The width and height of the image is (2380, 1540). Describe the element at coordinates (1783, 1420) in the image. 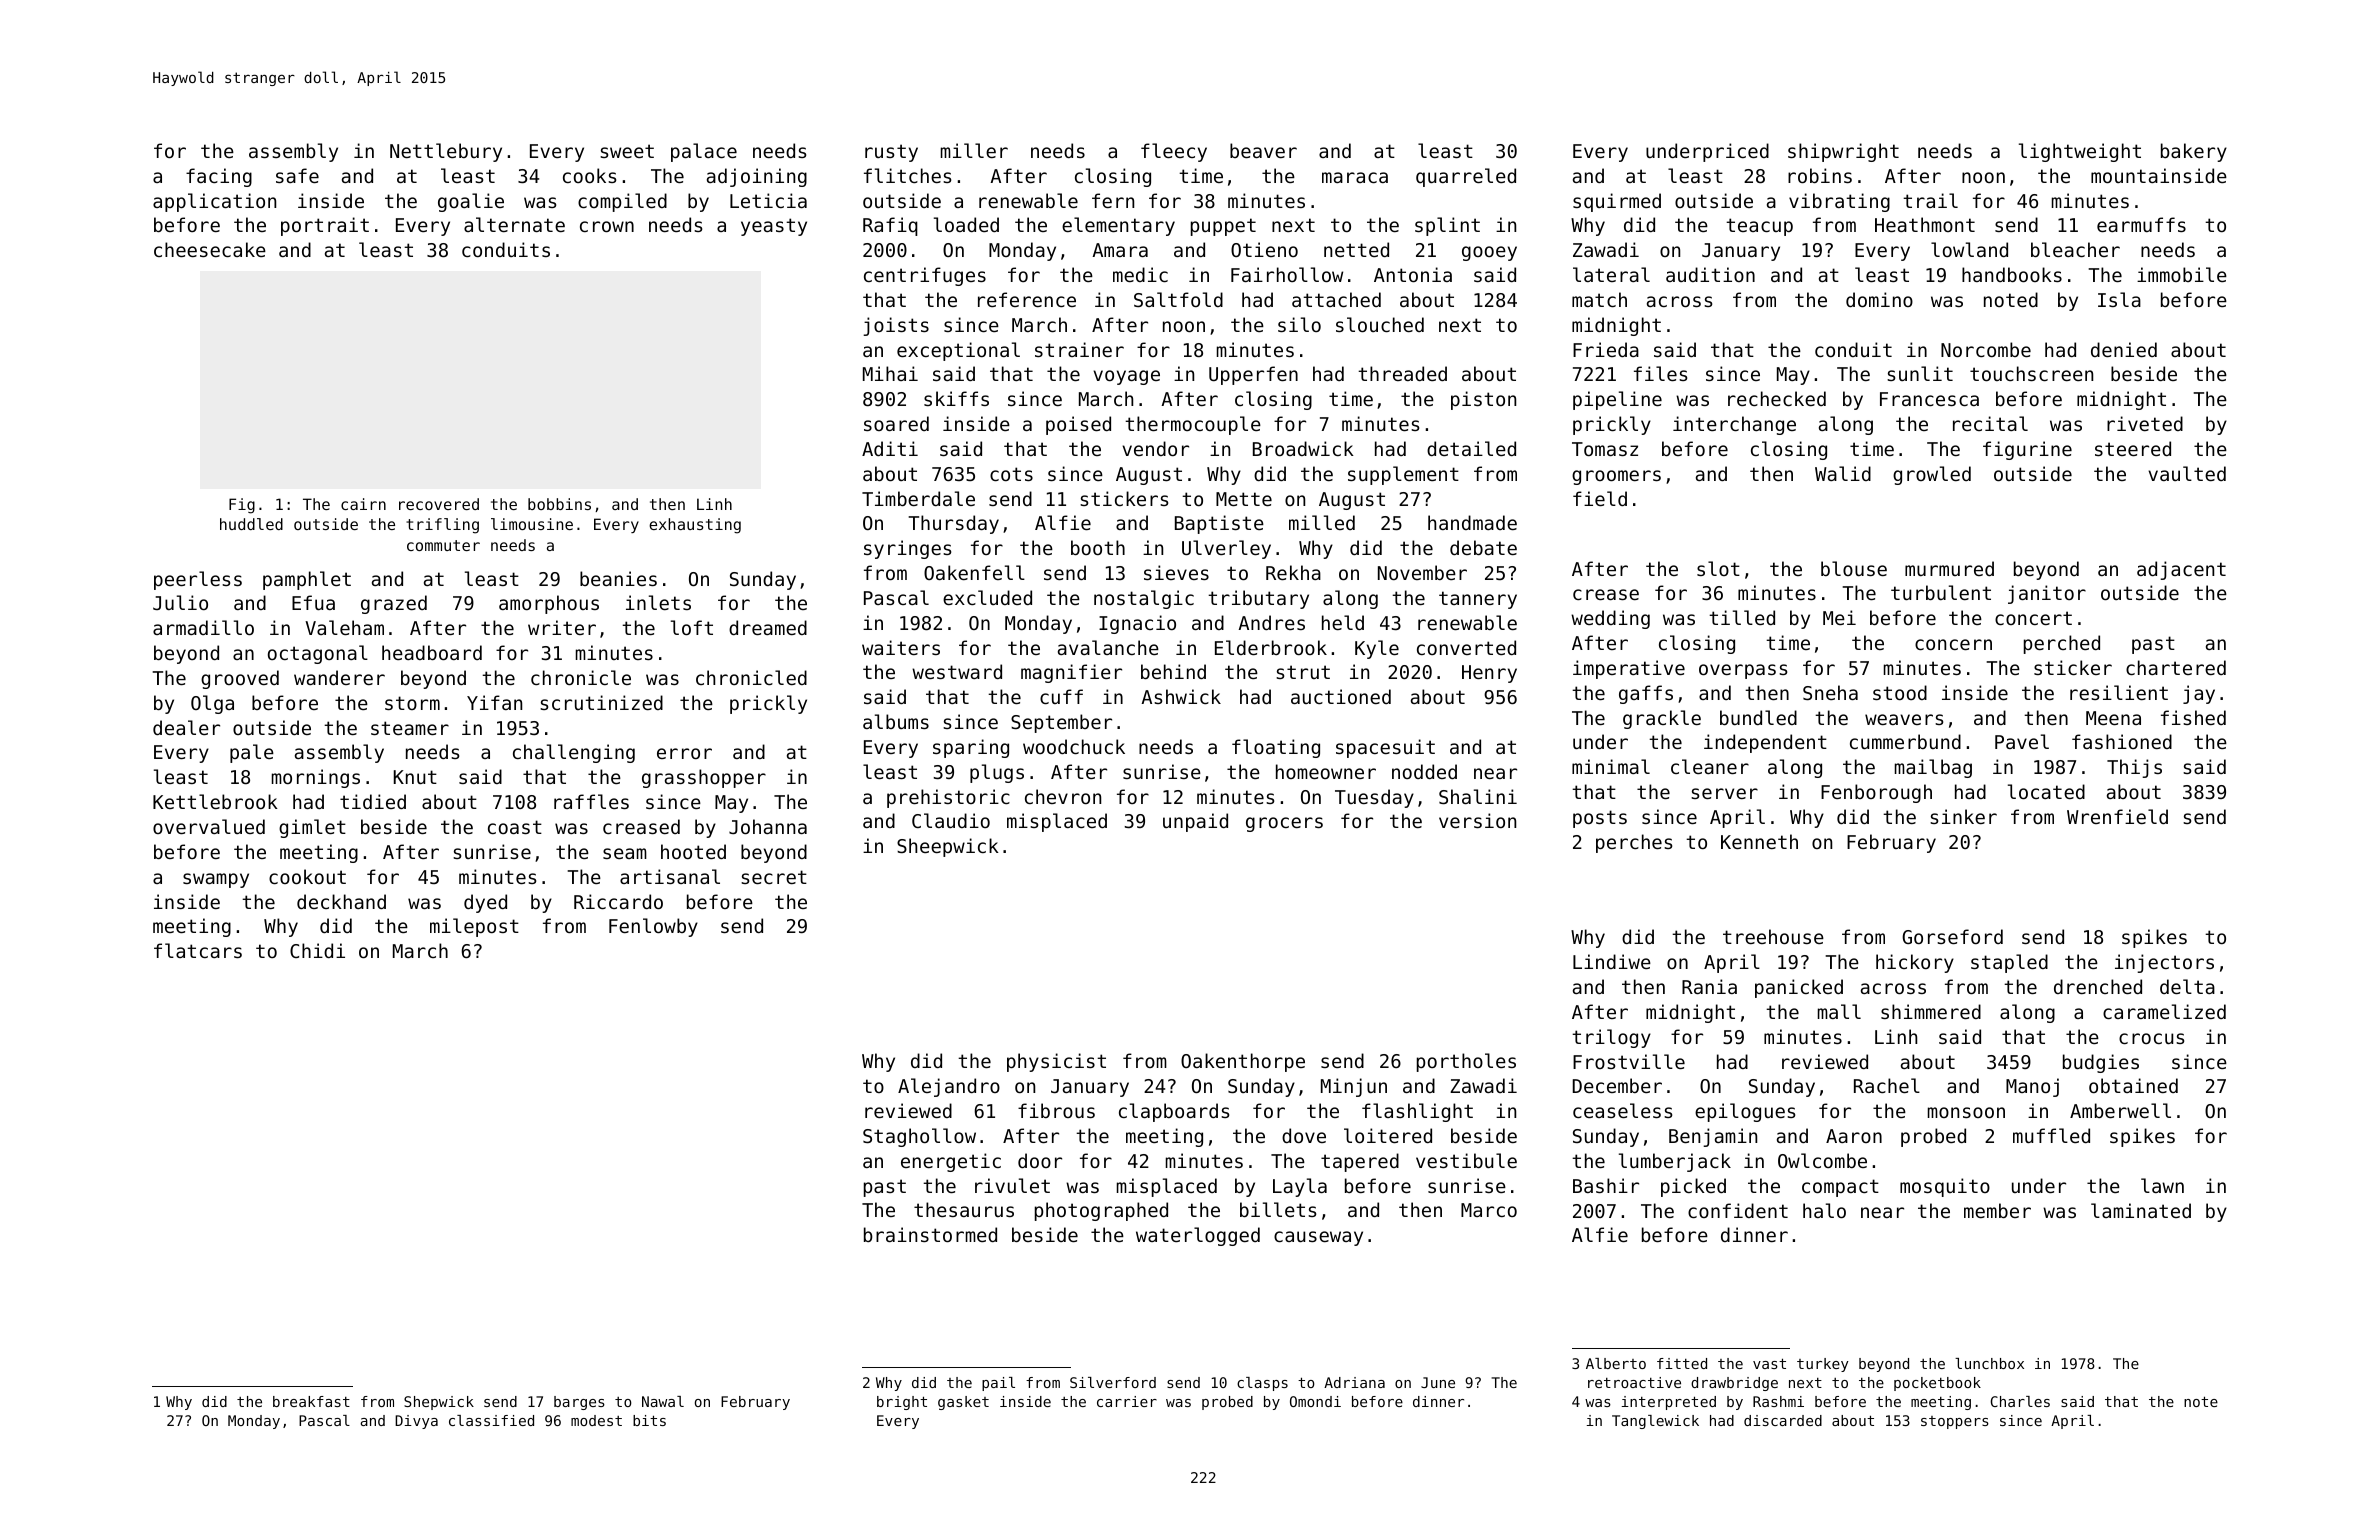

I see `discarded` at that location.
